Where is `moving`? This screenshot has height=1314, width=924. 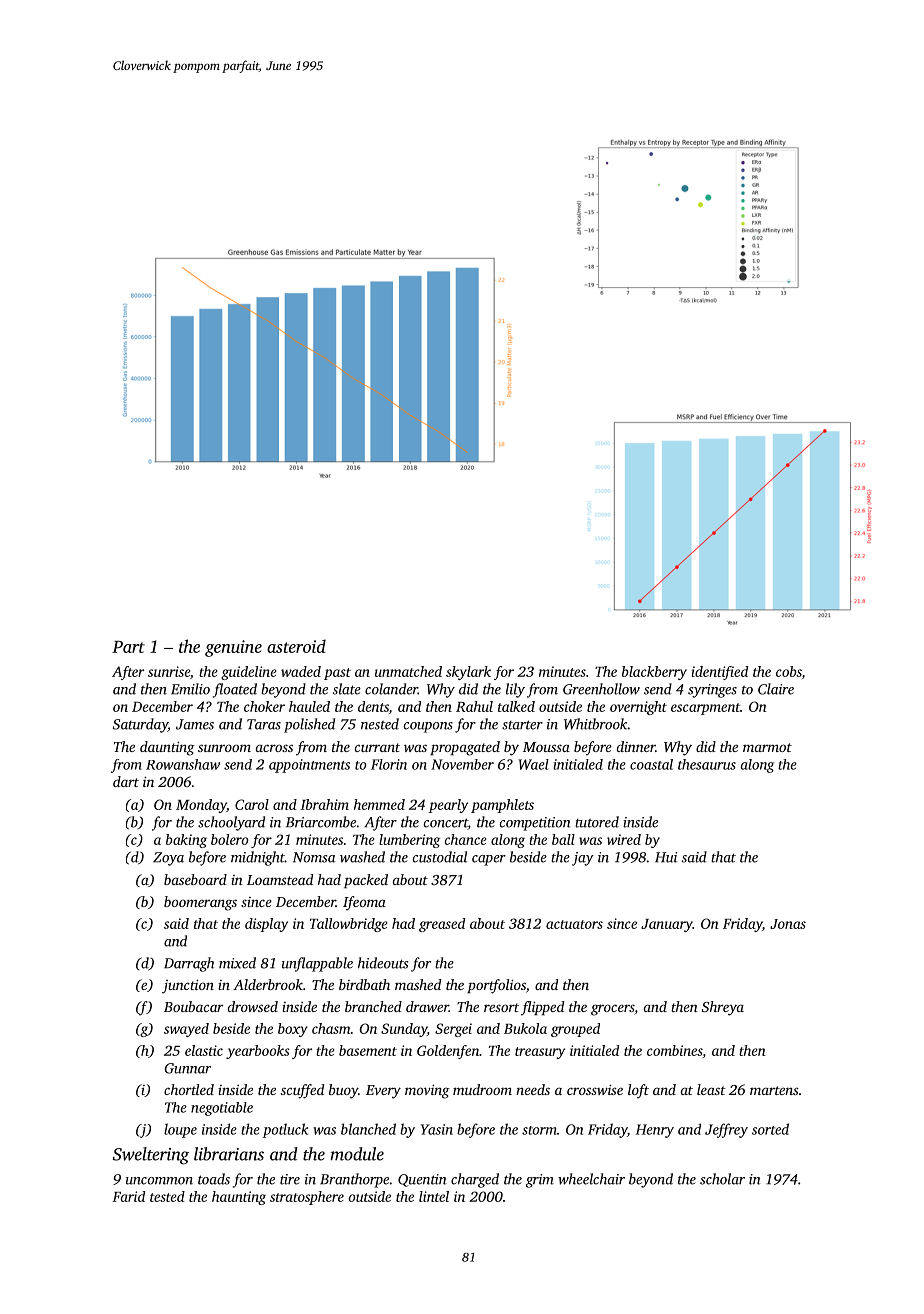
moving is located at coordinates (427, 1091).
